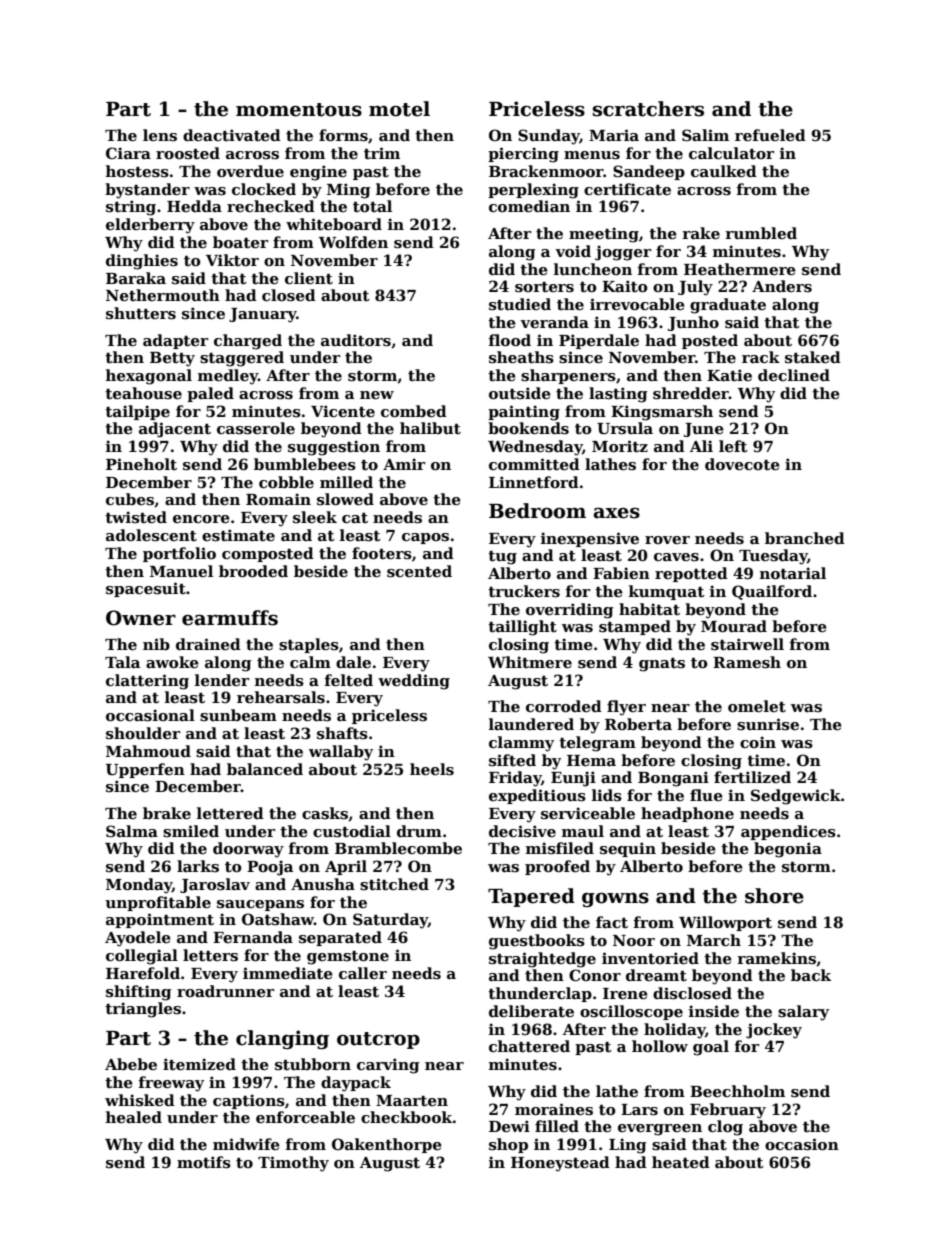  Describe the element at coordinates (382, 153) in the screenshot. I see `trim` at that location.
